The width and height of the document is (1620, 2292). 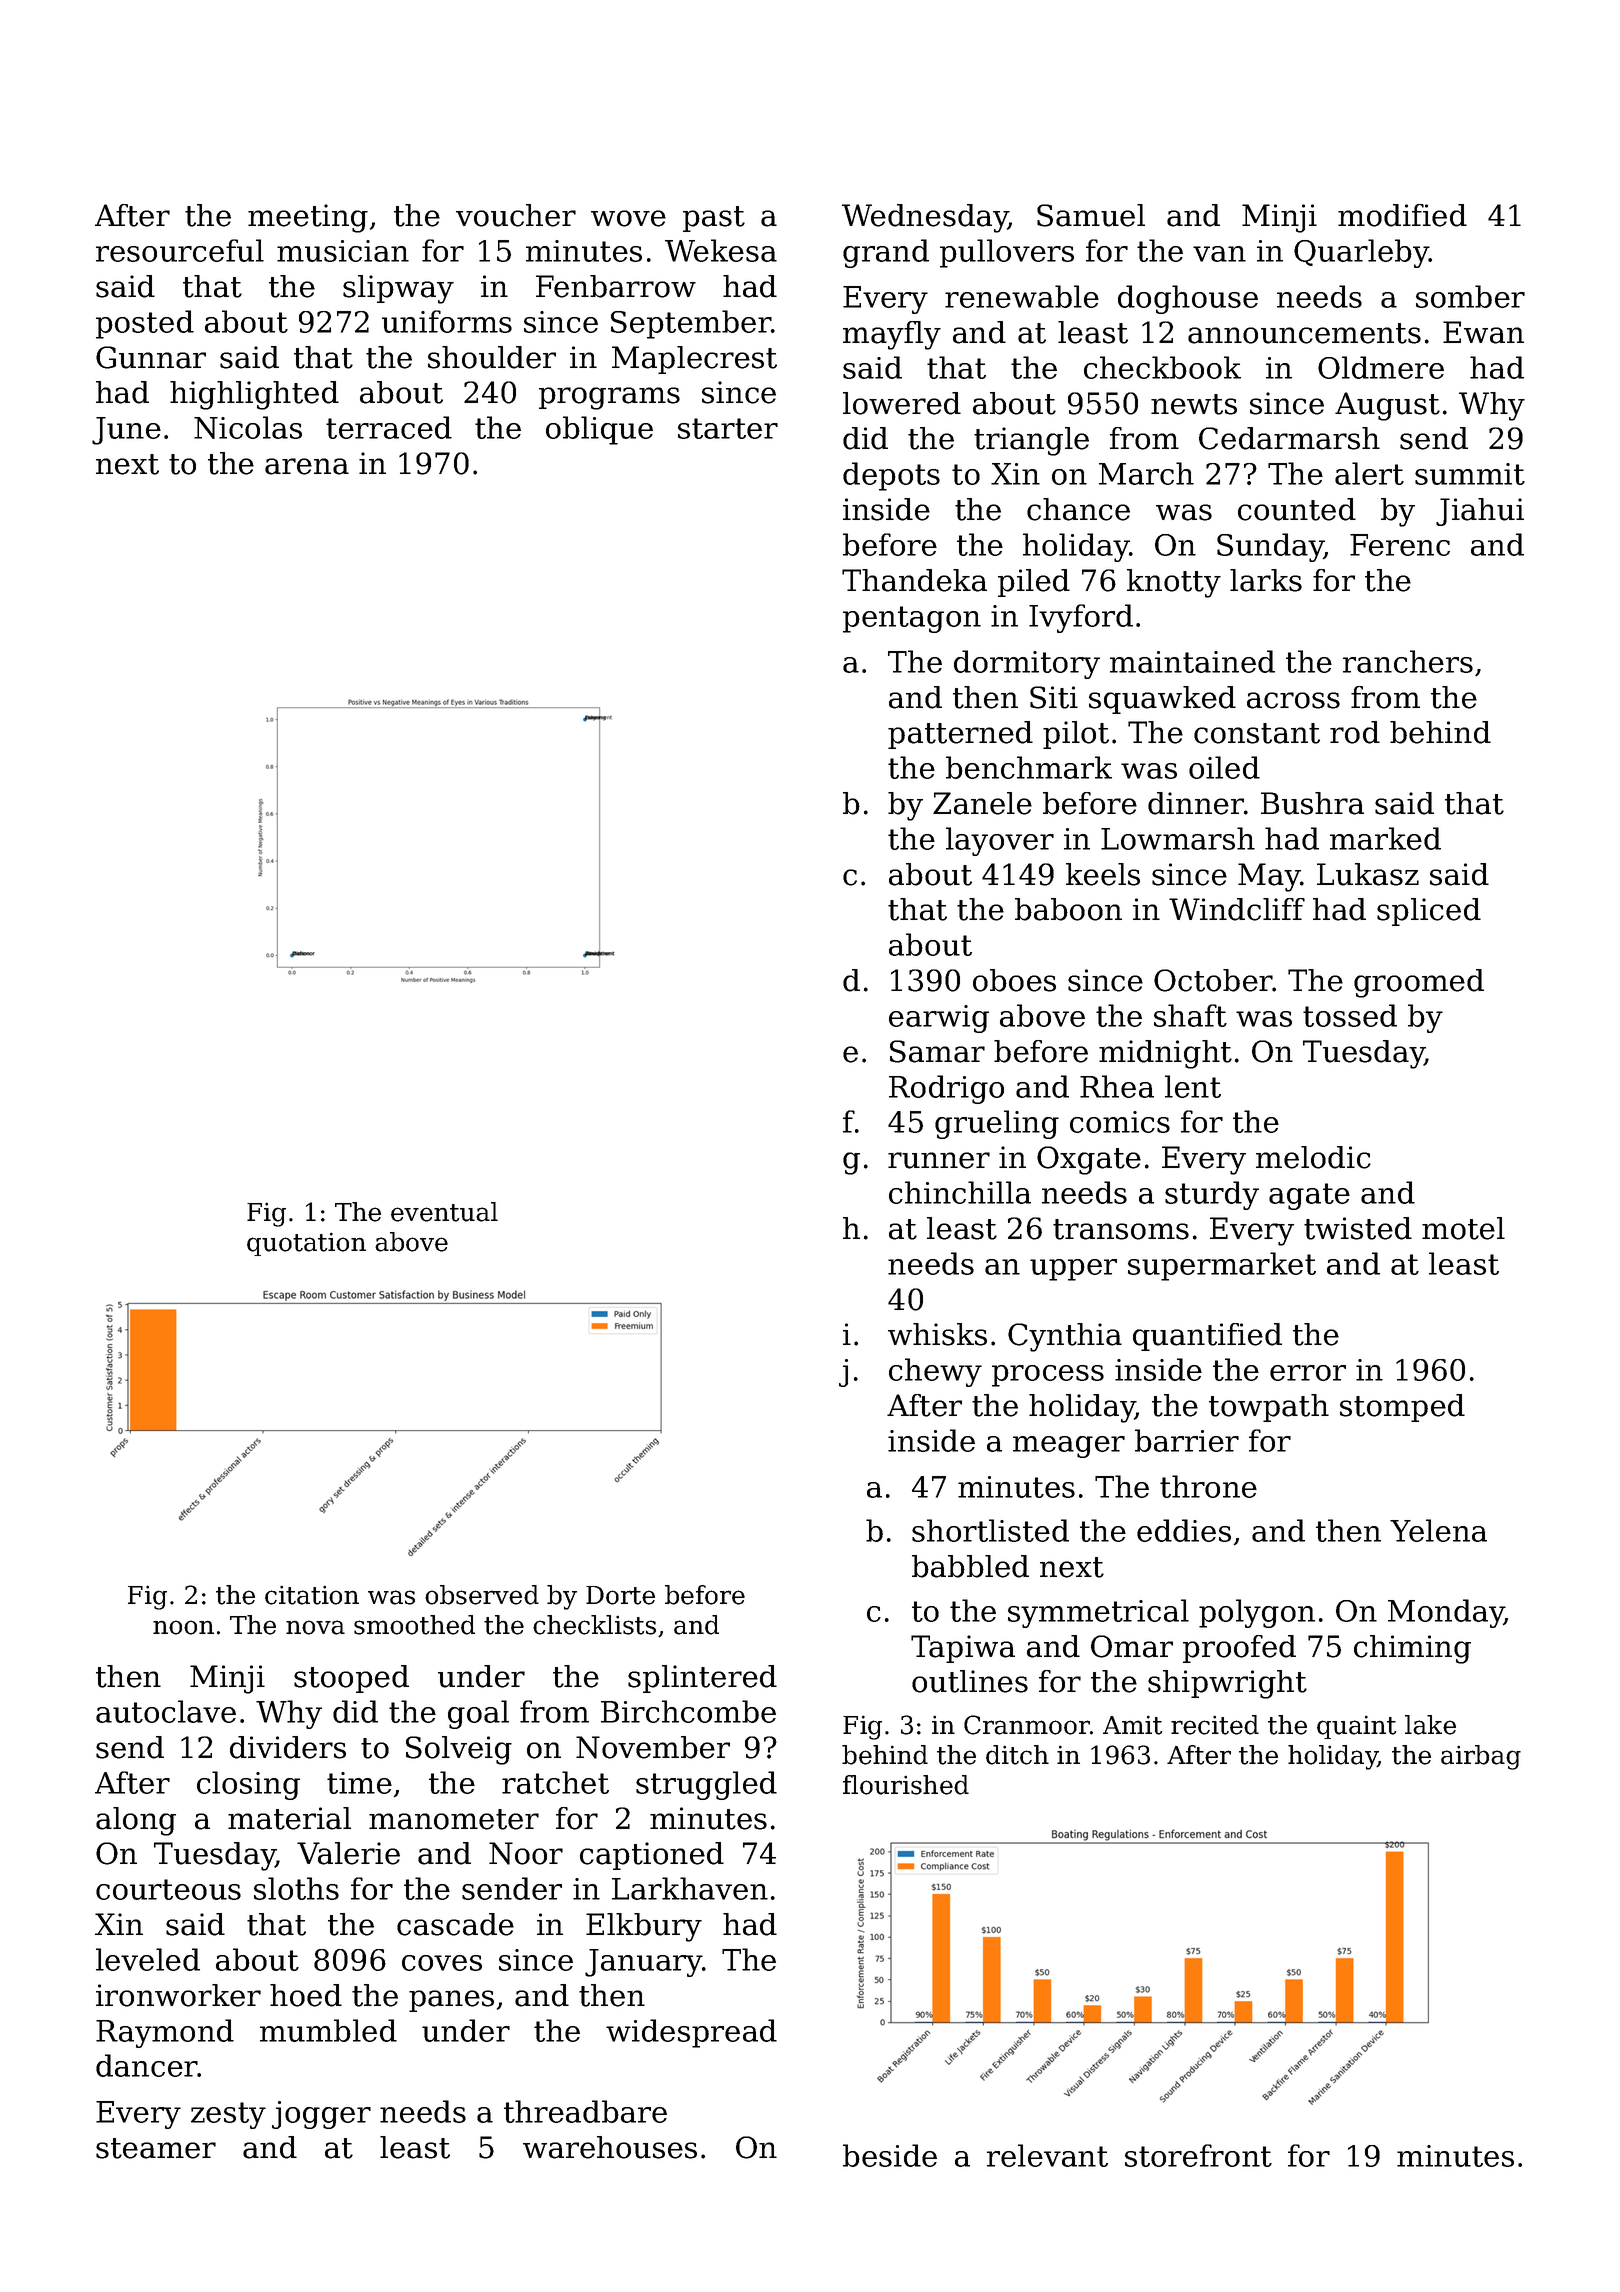 I want to click on stomped, so click(x=1402, y=1408).
